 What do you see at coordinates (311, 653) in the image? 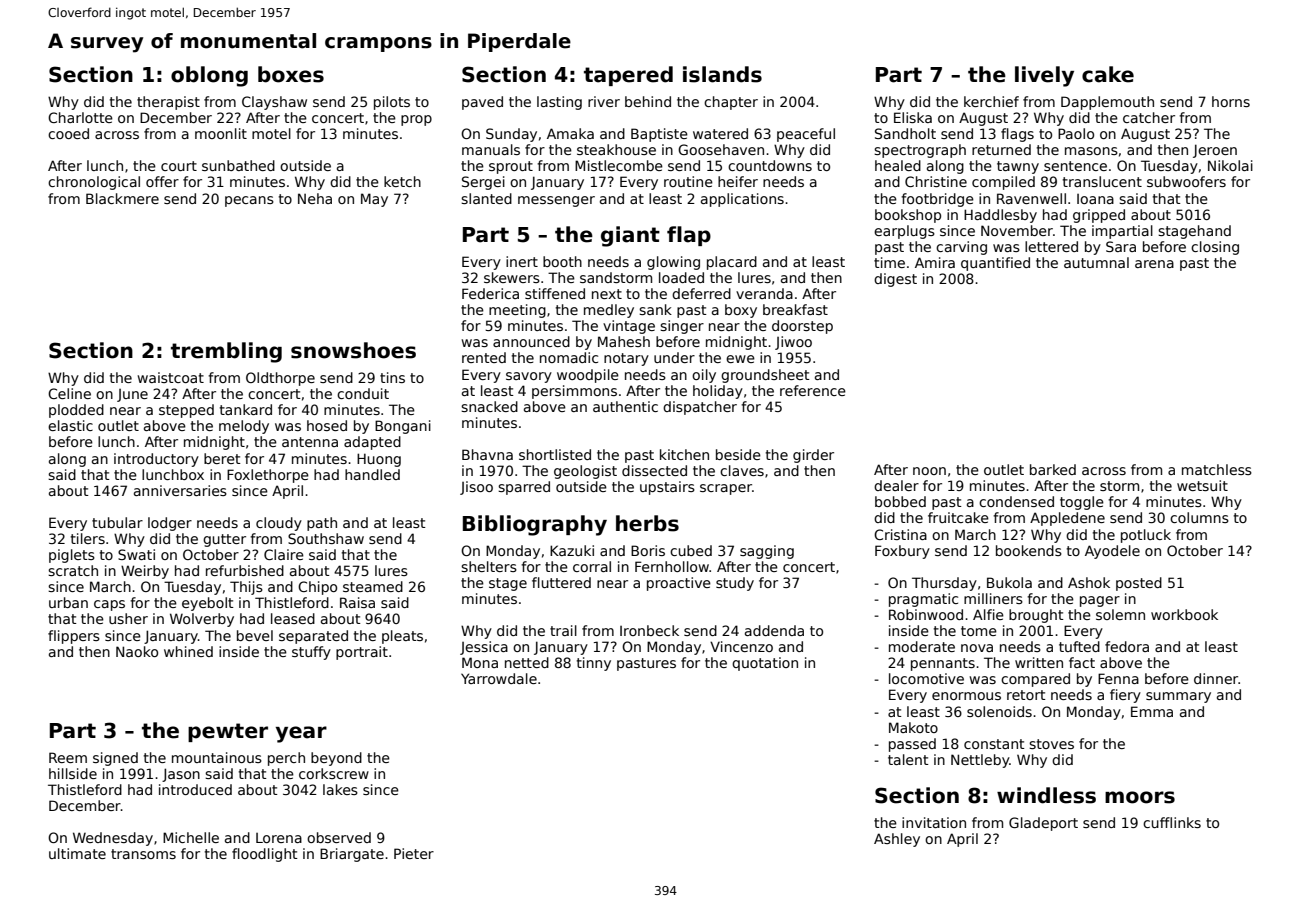
I see `stuffy` at bounding box center [311, 653].
